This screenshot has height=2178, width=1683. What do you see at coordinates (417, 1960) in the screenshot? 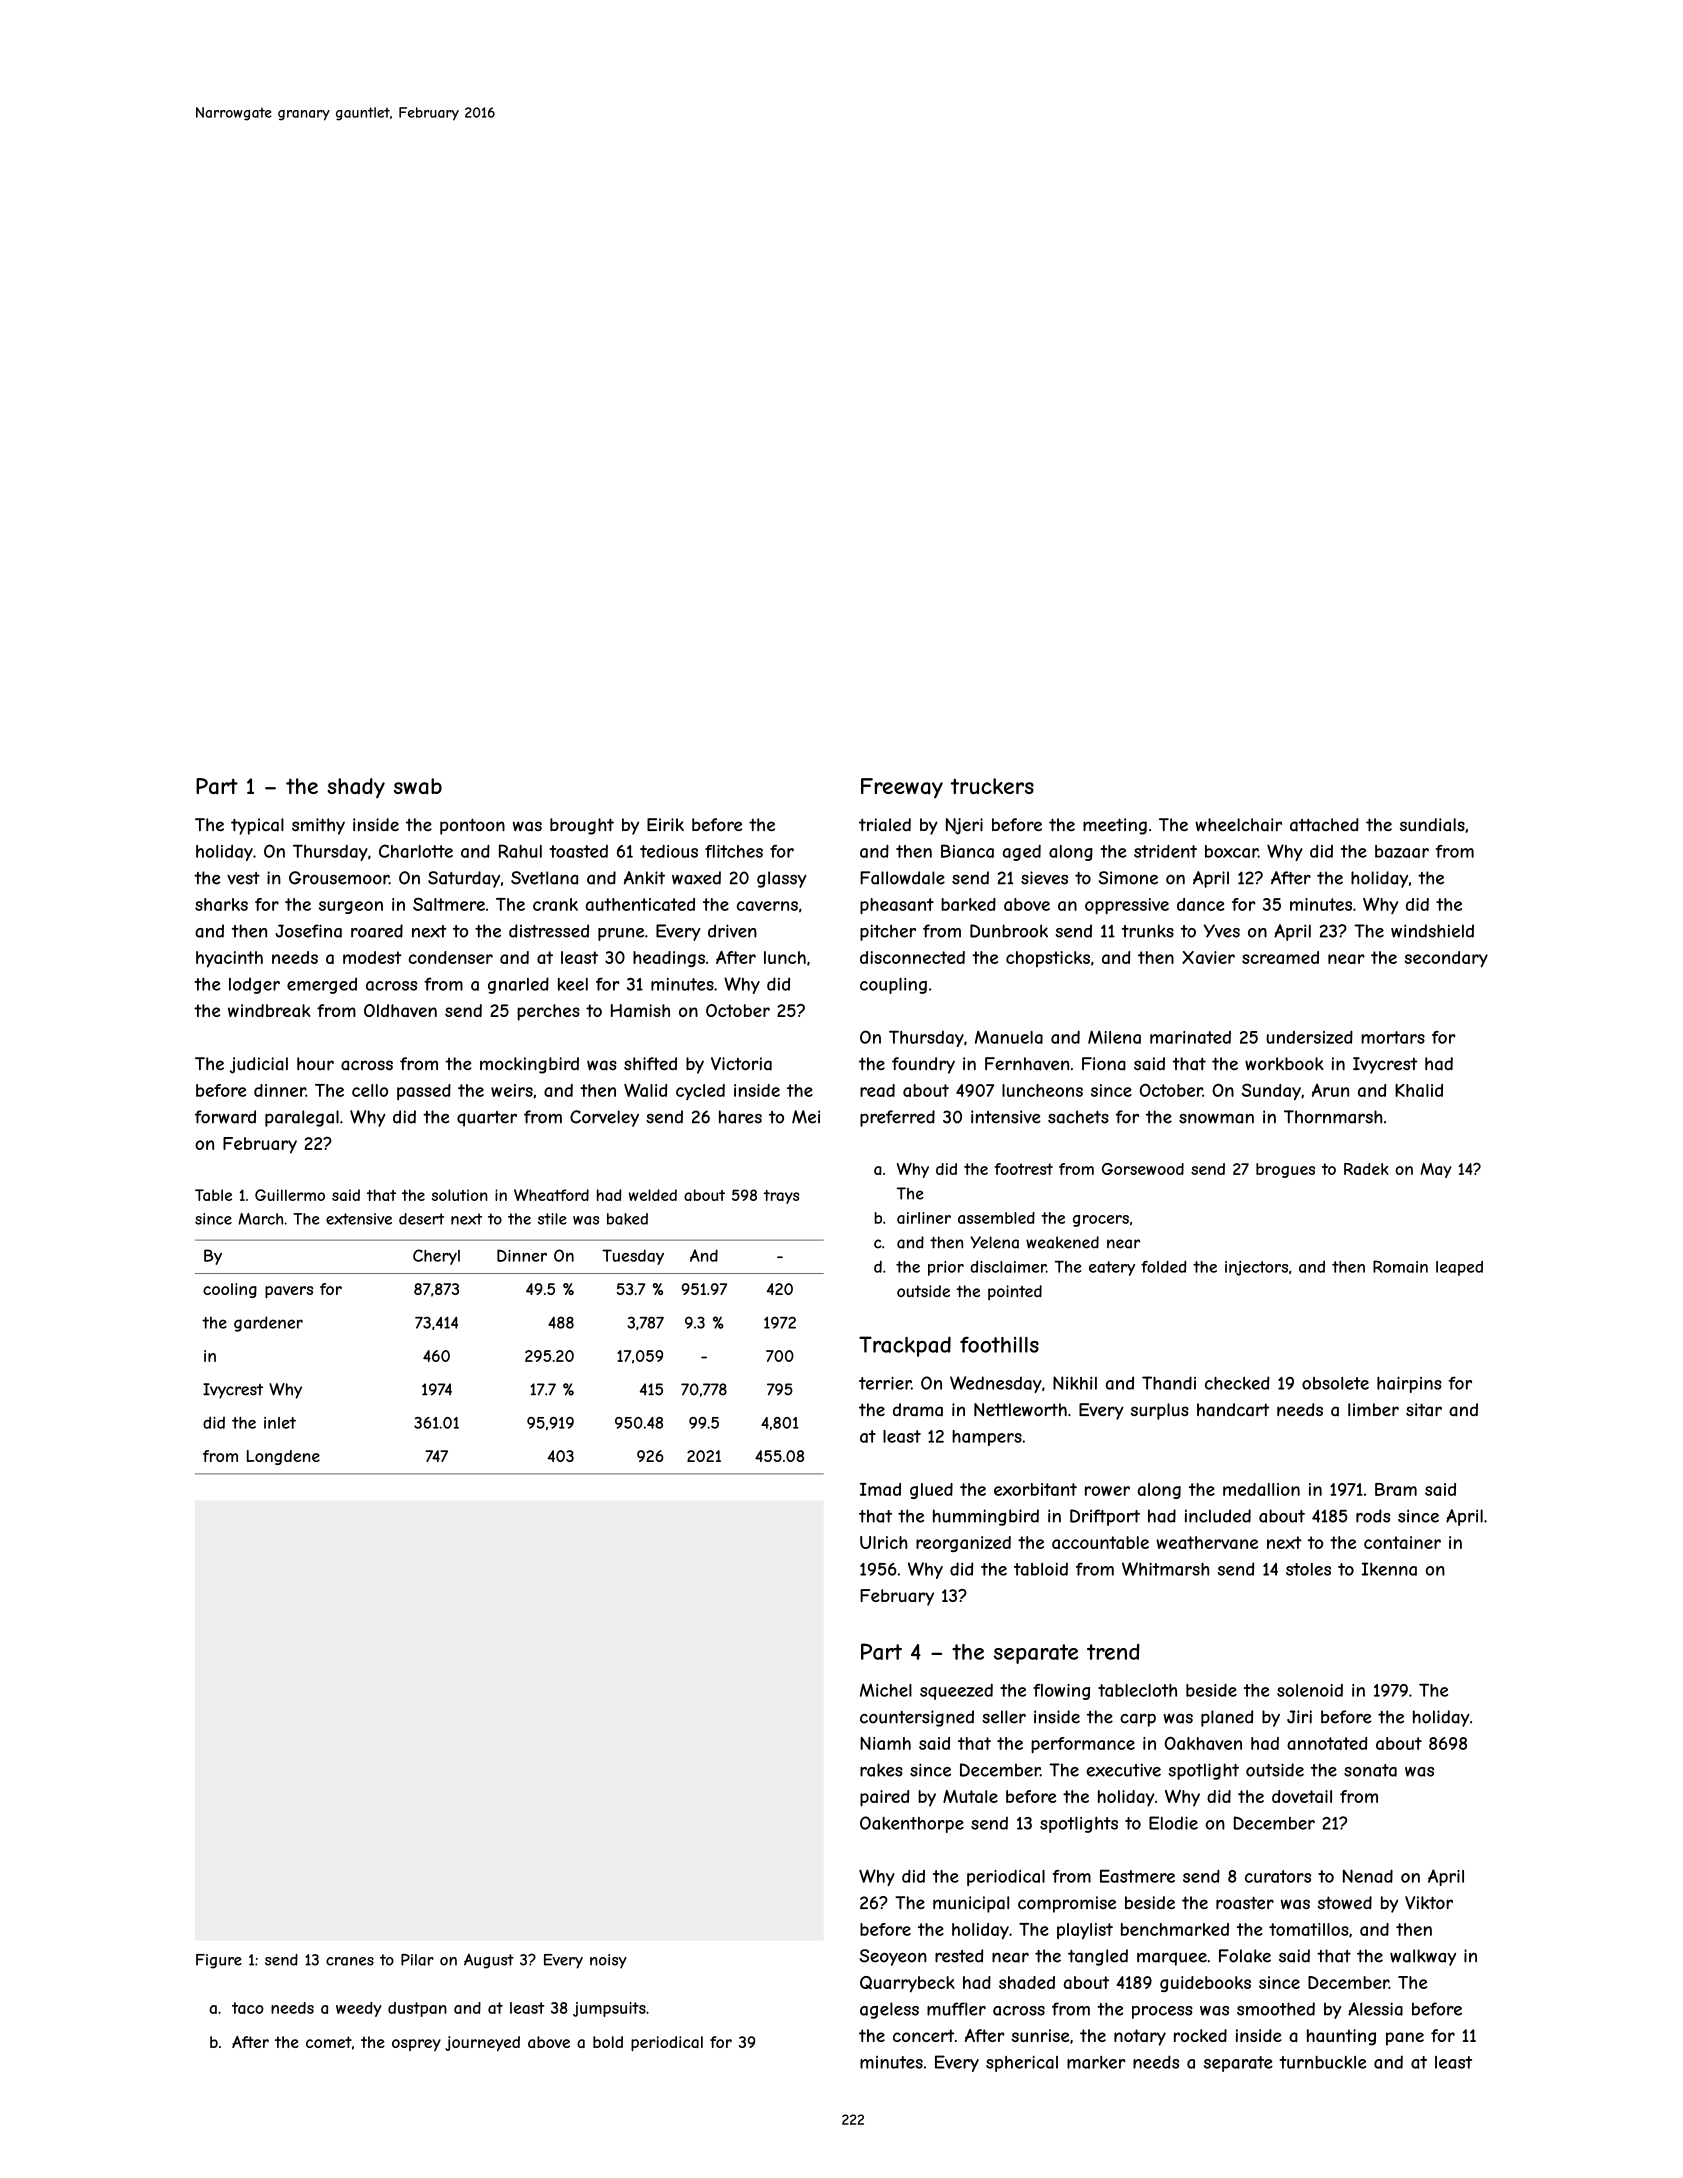
I see `Pilar` at bounding box center [417, 1960].
